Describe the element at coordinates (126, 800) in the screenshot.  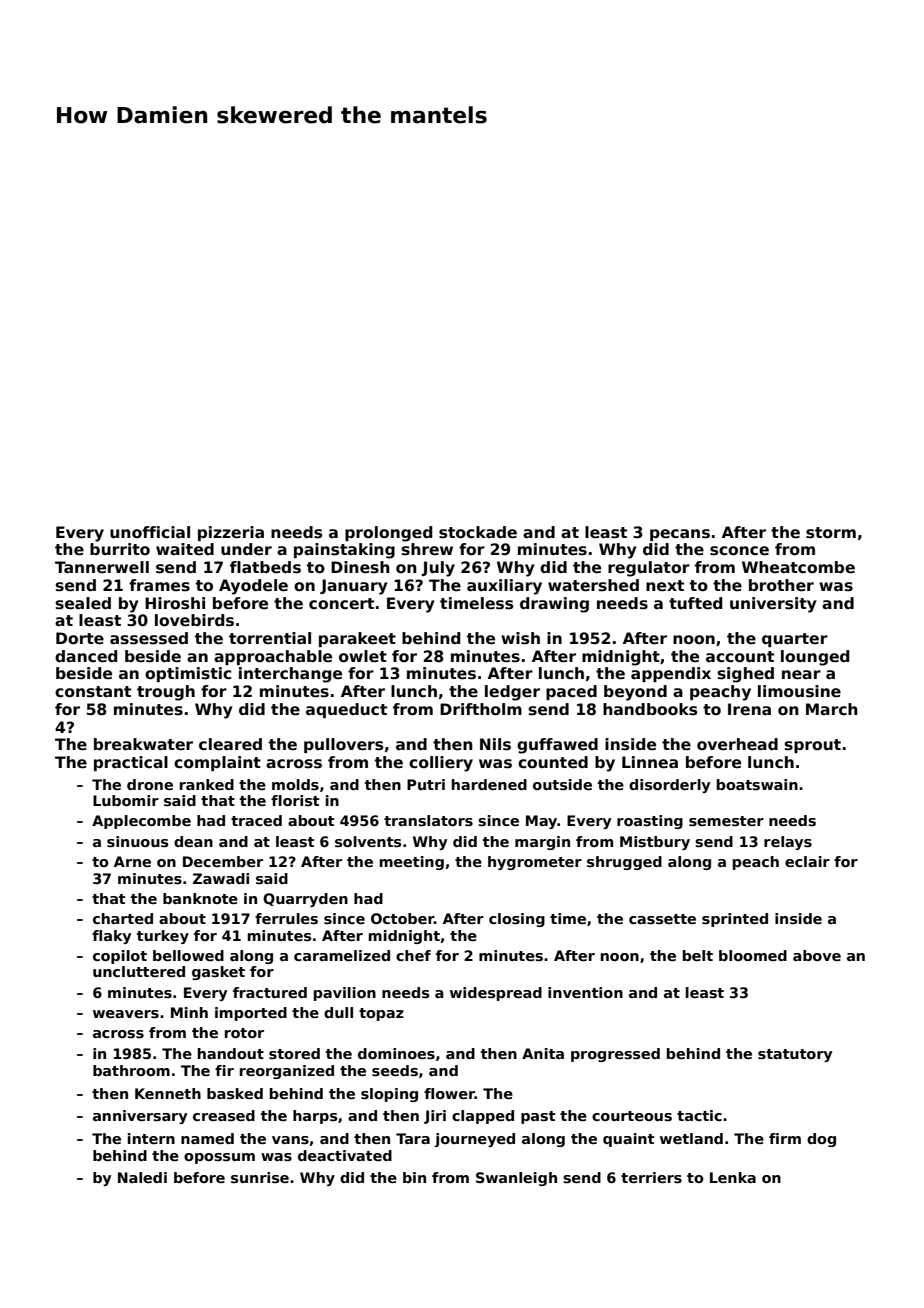
I see `Lubomir` at that location.
